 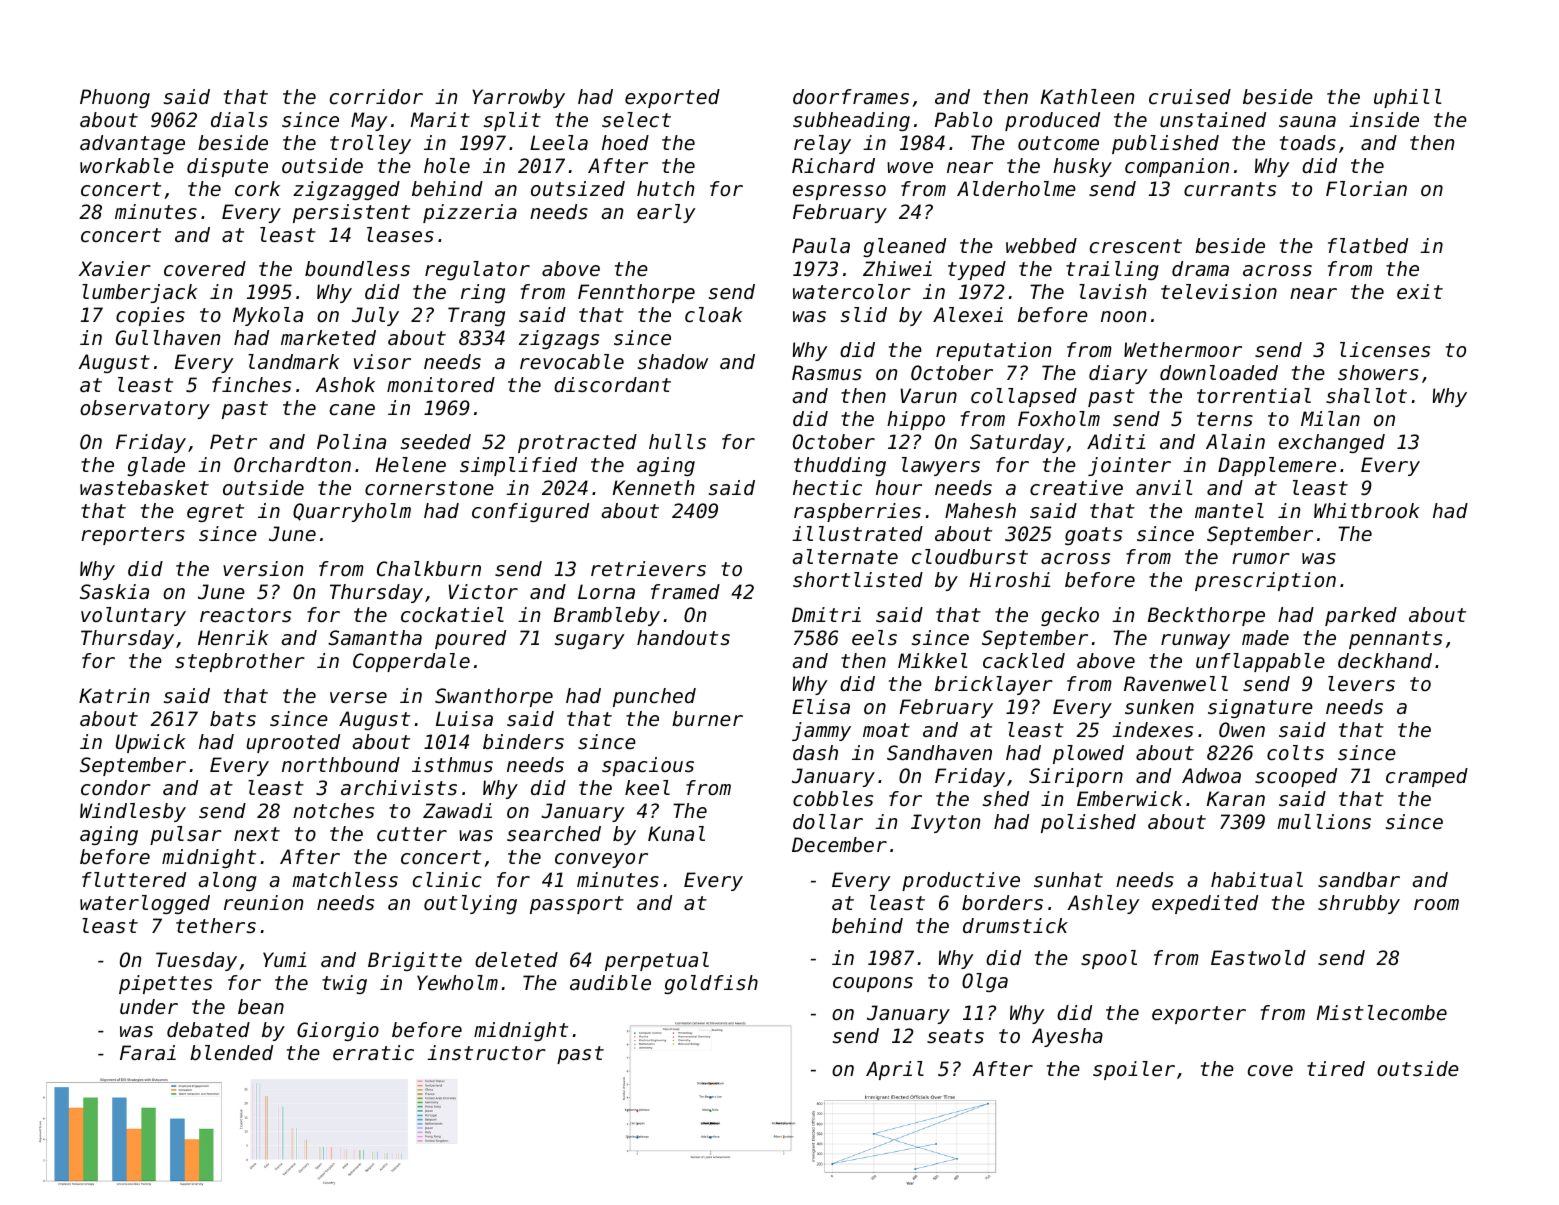 What do you see at coordinates (132, 144) in the page?
I see `advantage` at bounding box center [132, 144].
